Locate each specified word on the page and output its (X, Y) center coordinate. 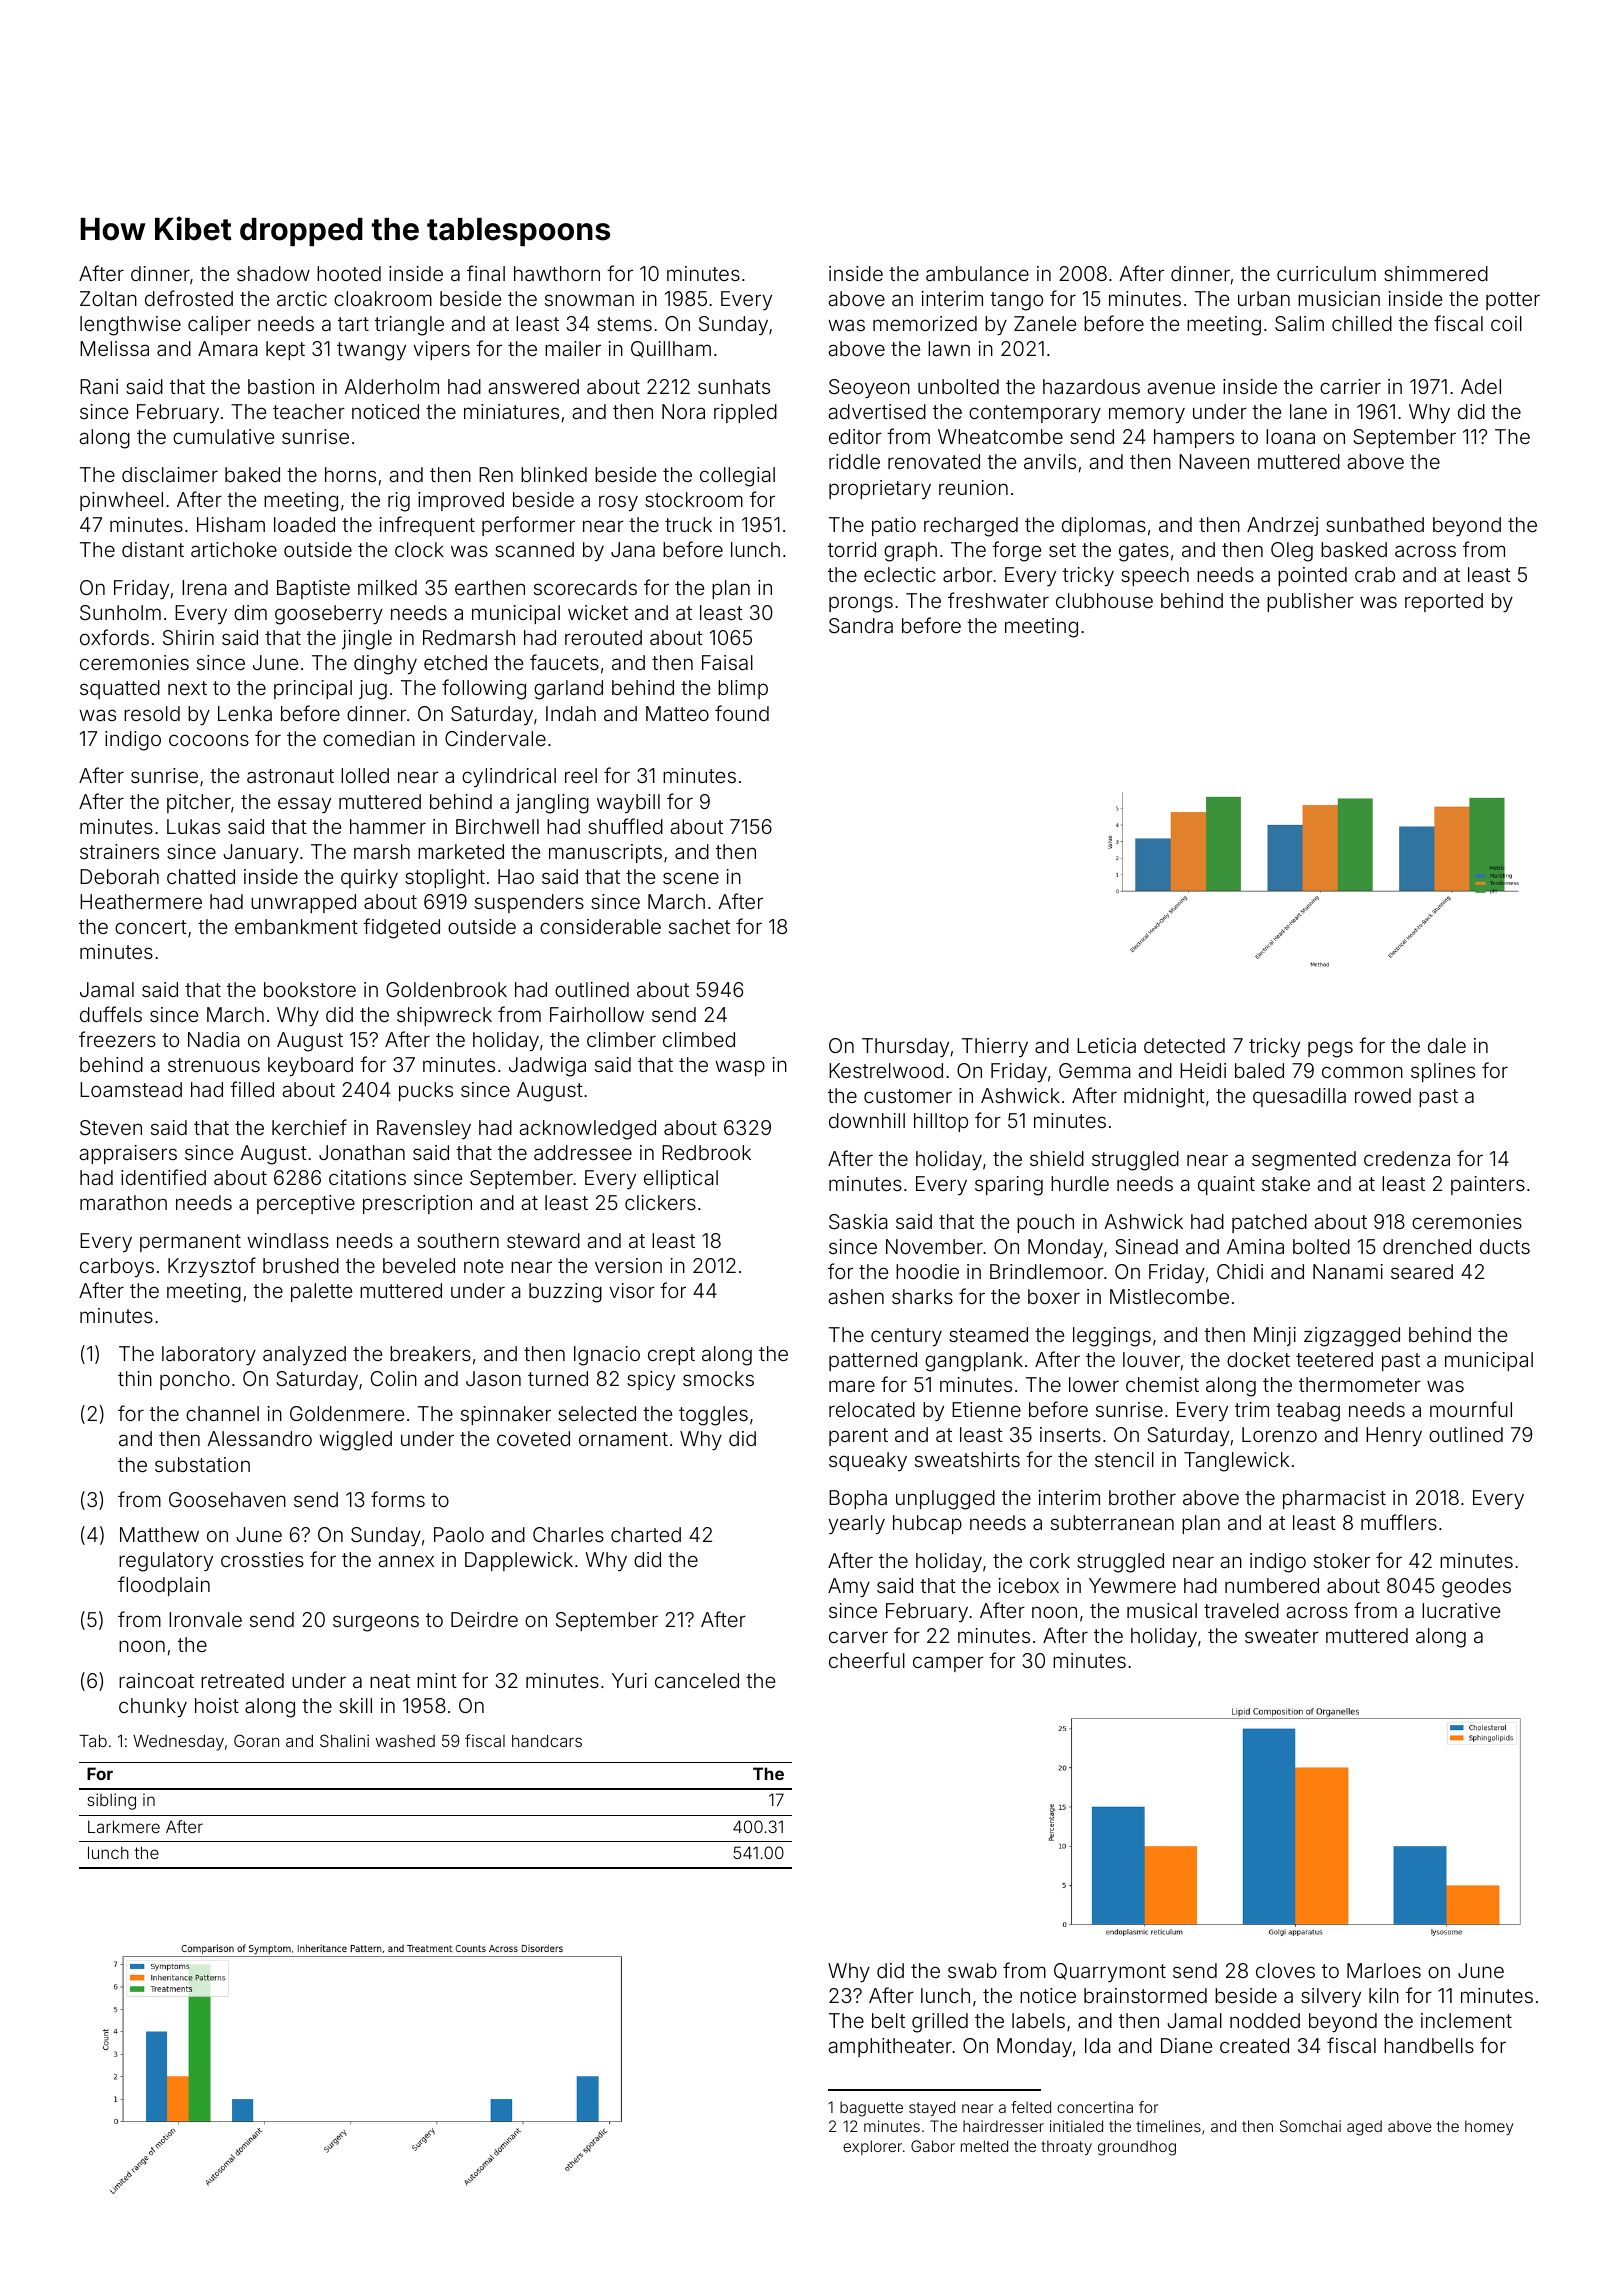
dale (1447, 1045)
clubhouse (1104, 600)
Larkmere (124, 1826)
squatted (120, 689)
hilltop (941, 1122)
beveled (419, 1265)
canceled (697, 1680)
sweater (1282, 1636)
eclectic (900, 574)
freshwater (998, 600)
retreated (242, 1680)
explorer (872, 2147)
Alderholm (392, 386)
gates (1144, 552)
